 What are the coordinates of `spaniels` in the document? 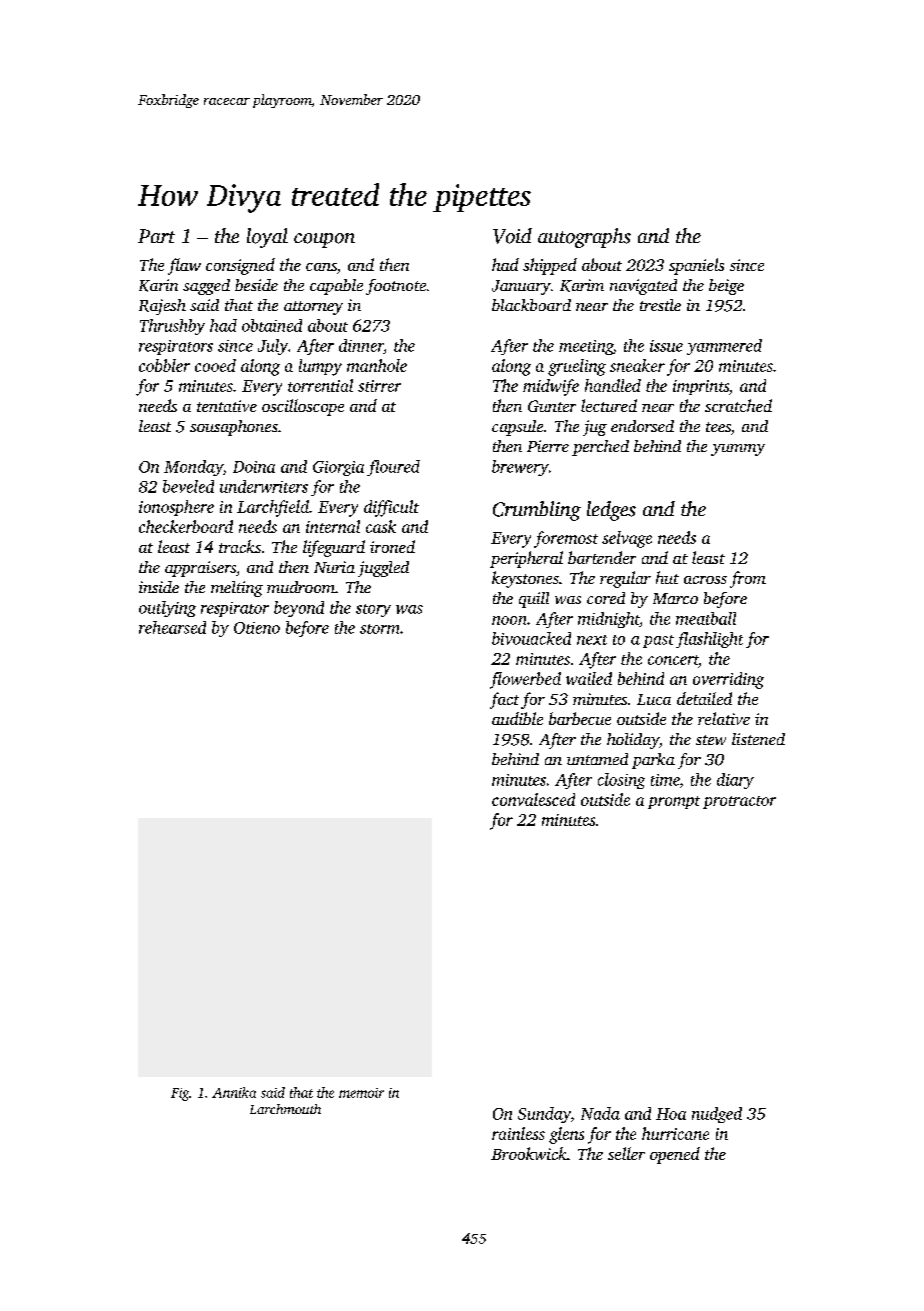 It's located at (696, 266).
